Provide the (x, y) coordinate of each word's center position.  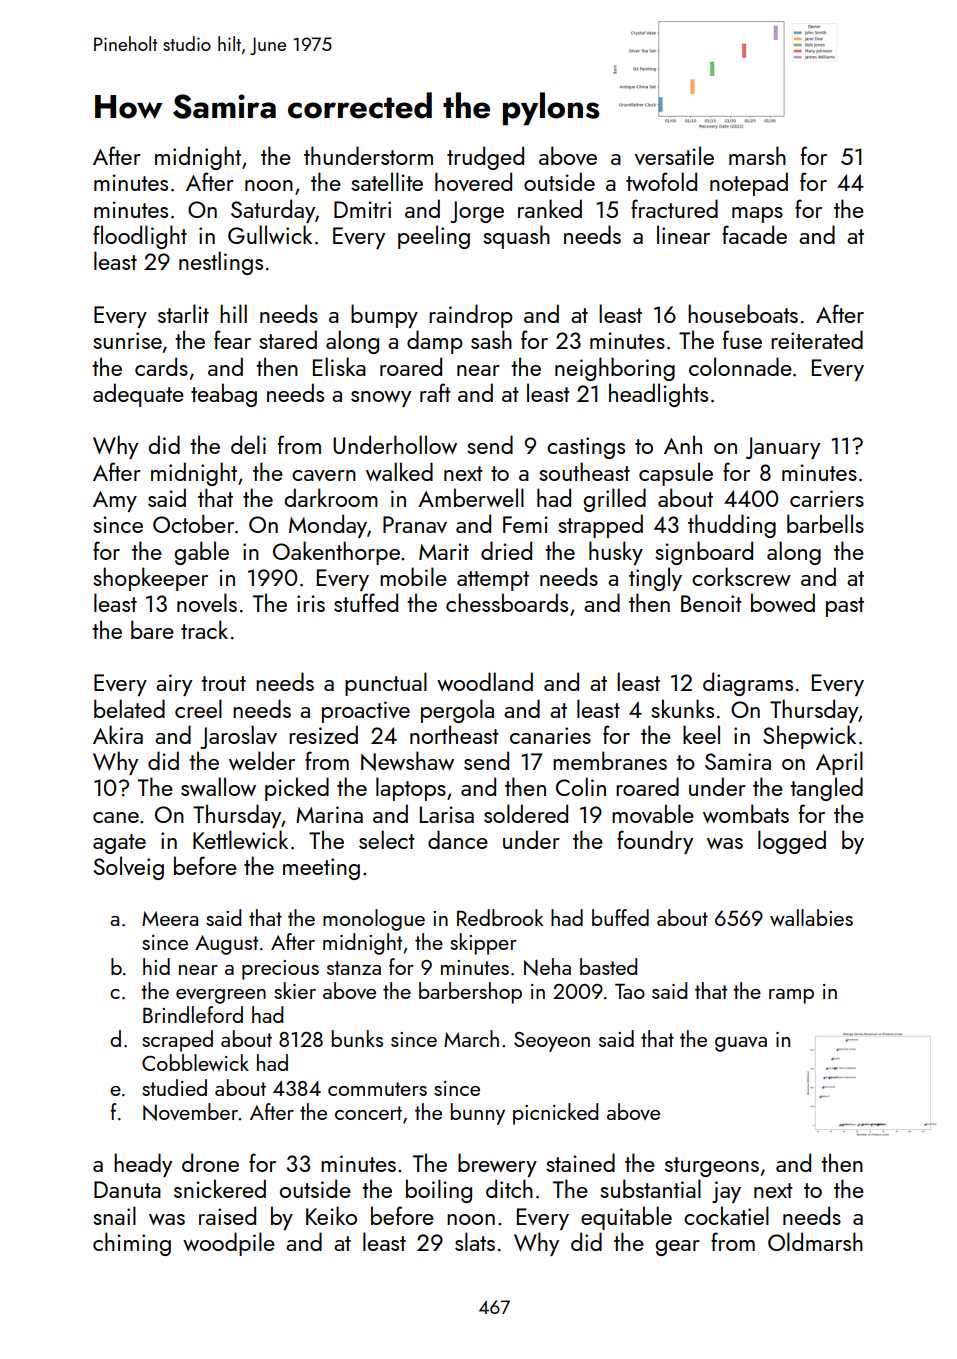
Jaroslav (238, 737)
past (845, 607)
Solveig (129, 868)
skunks (682, 708)
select (387, 839)
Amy (115, 501)
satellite (387, 181)
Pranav (415, 524)
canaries (550, 735)
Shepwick (809, 737)
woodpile (229, 1244)
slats (475, 1241)
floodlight (140, 237)
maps (757, 215)
